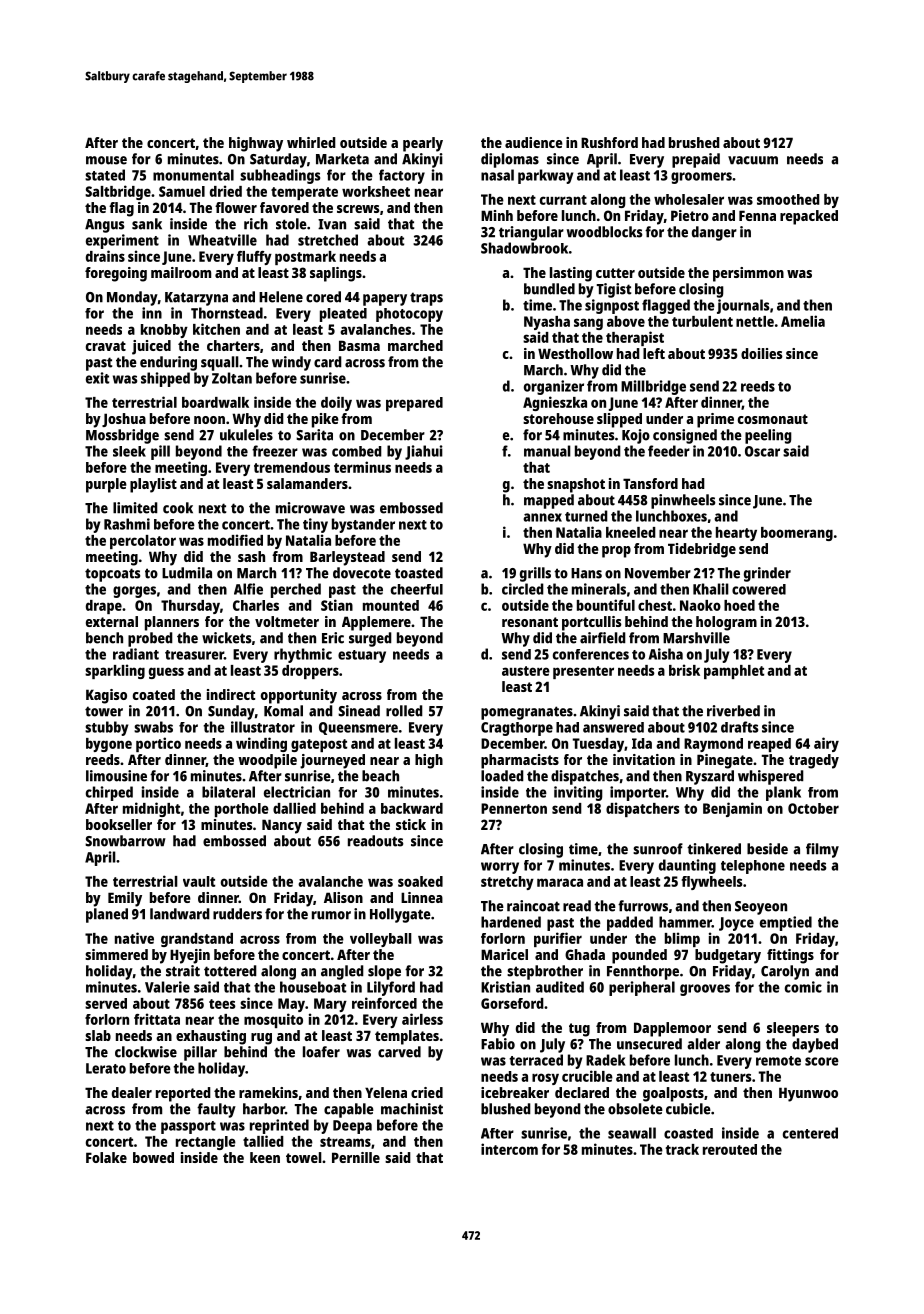  What do you see at coordinates (106, 160) in the screenshot?
I see `mouse` at bounding box center [106, 160].
